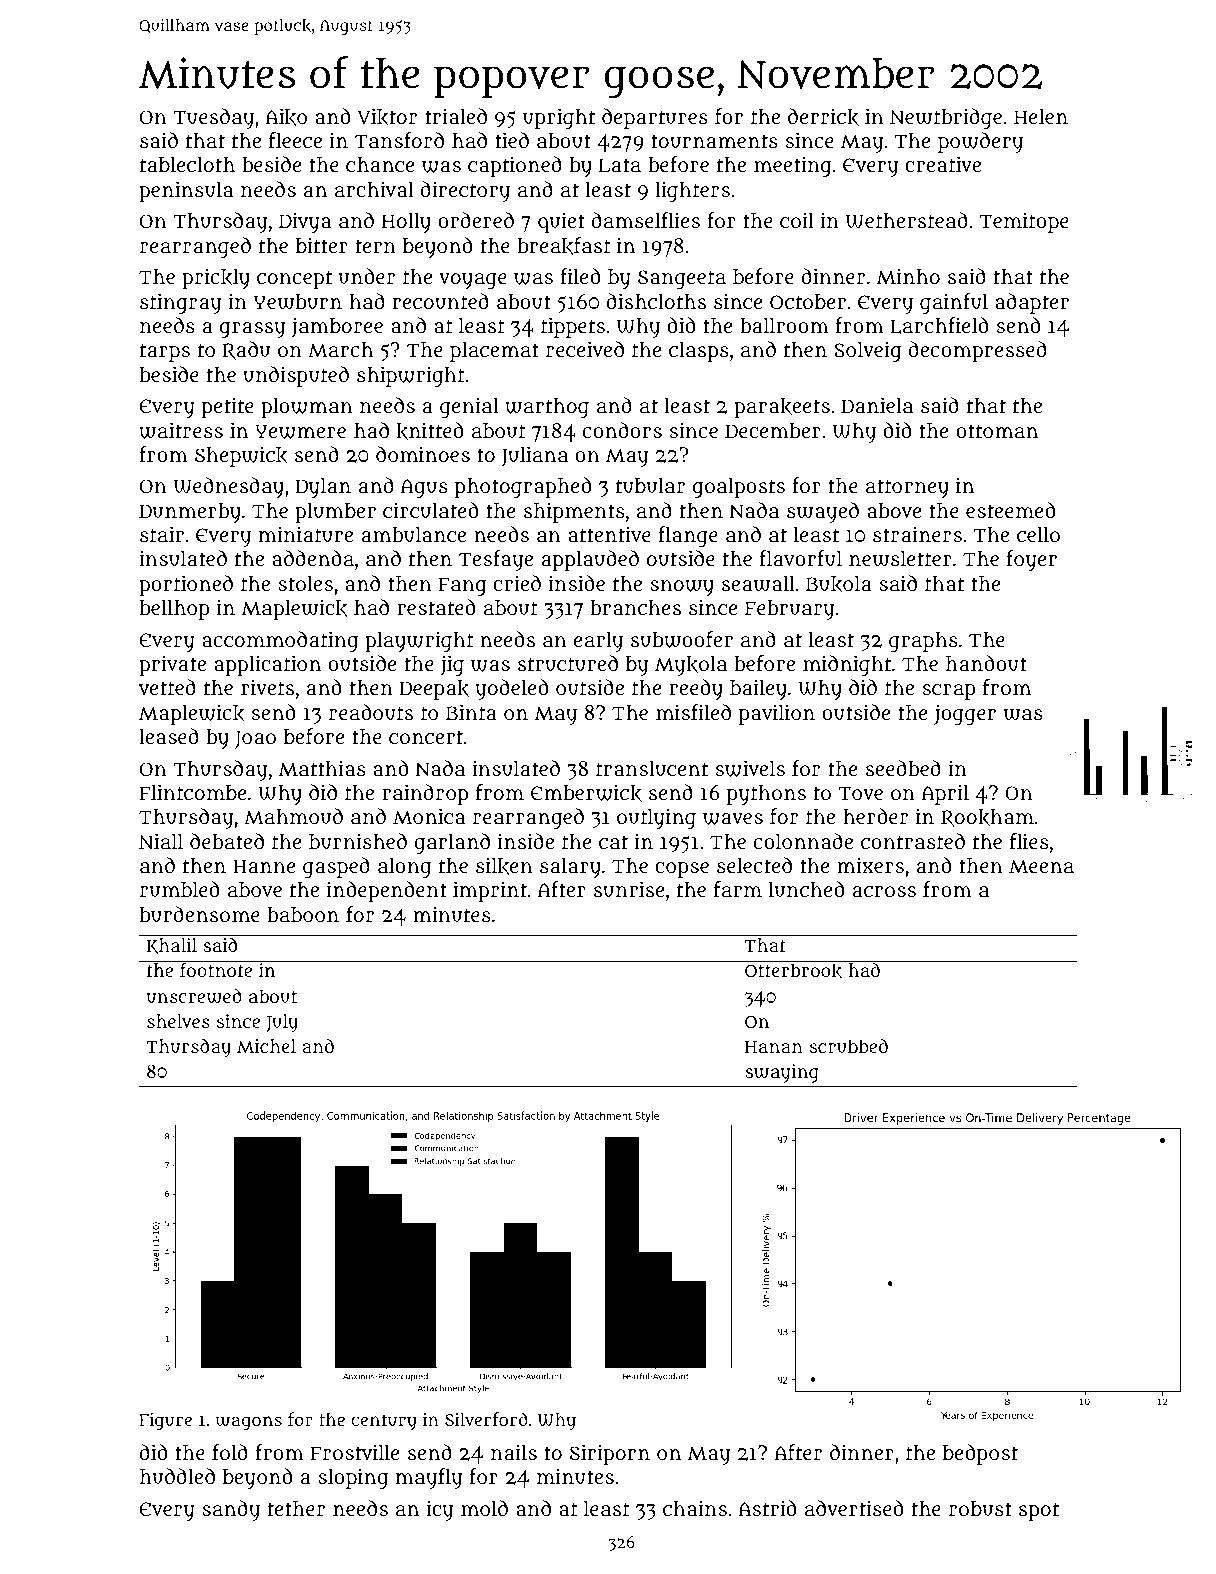 Image resolution: width=1216 pixels, height=1574 pixels. What do you see at coordinates (622, 430) in the document?
I see `condors` at bounding box center [622, 430].
